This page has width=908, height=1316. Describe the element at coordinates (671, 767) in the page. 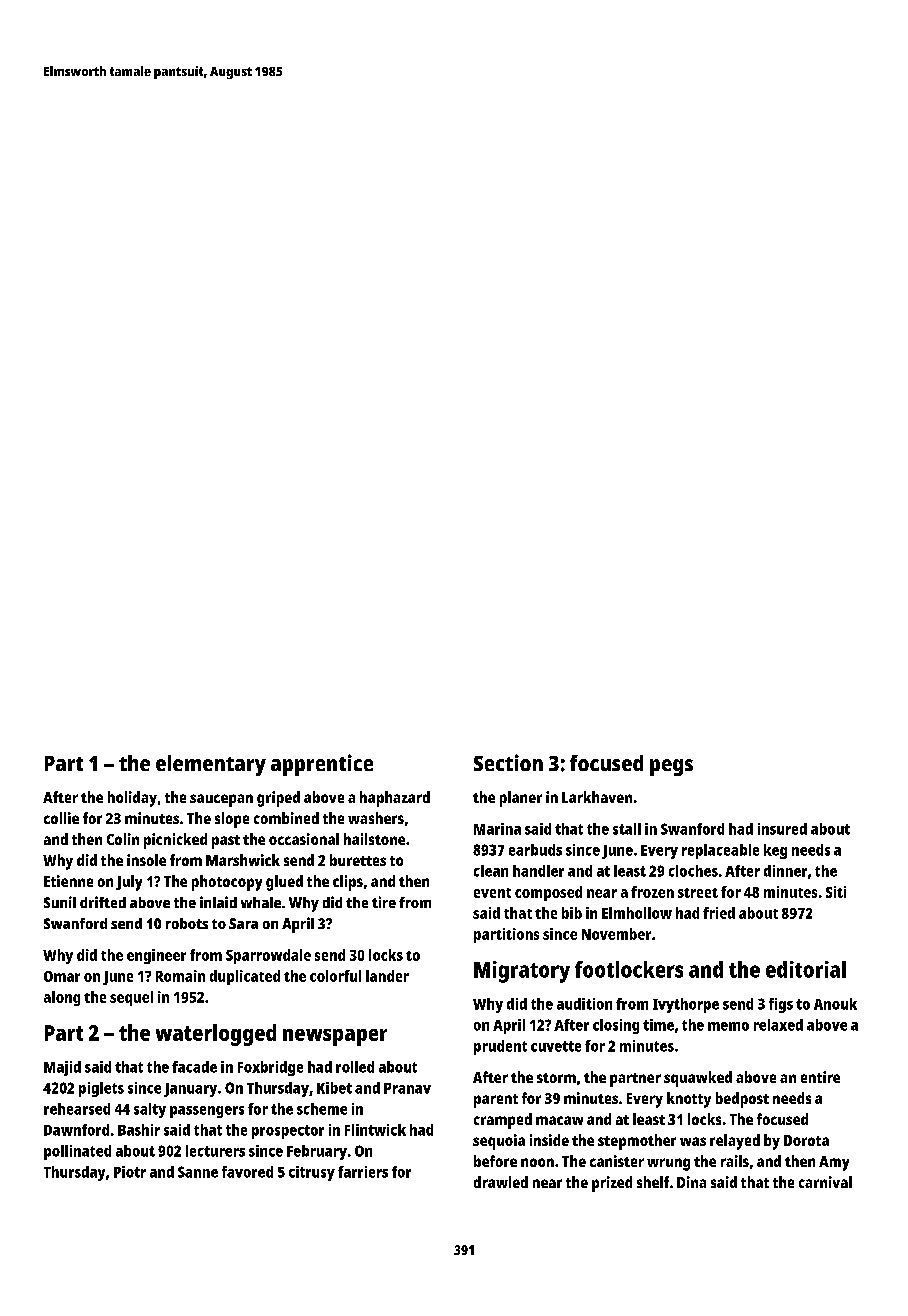

I see `pegs` at that location.
